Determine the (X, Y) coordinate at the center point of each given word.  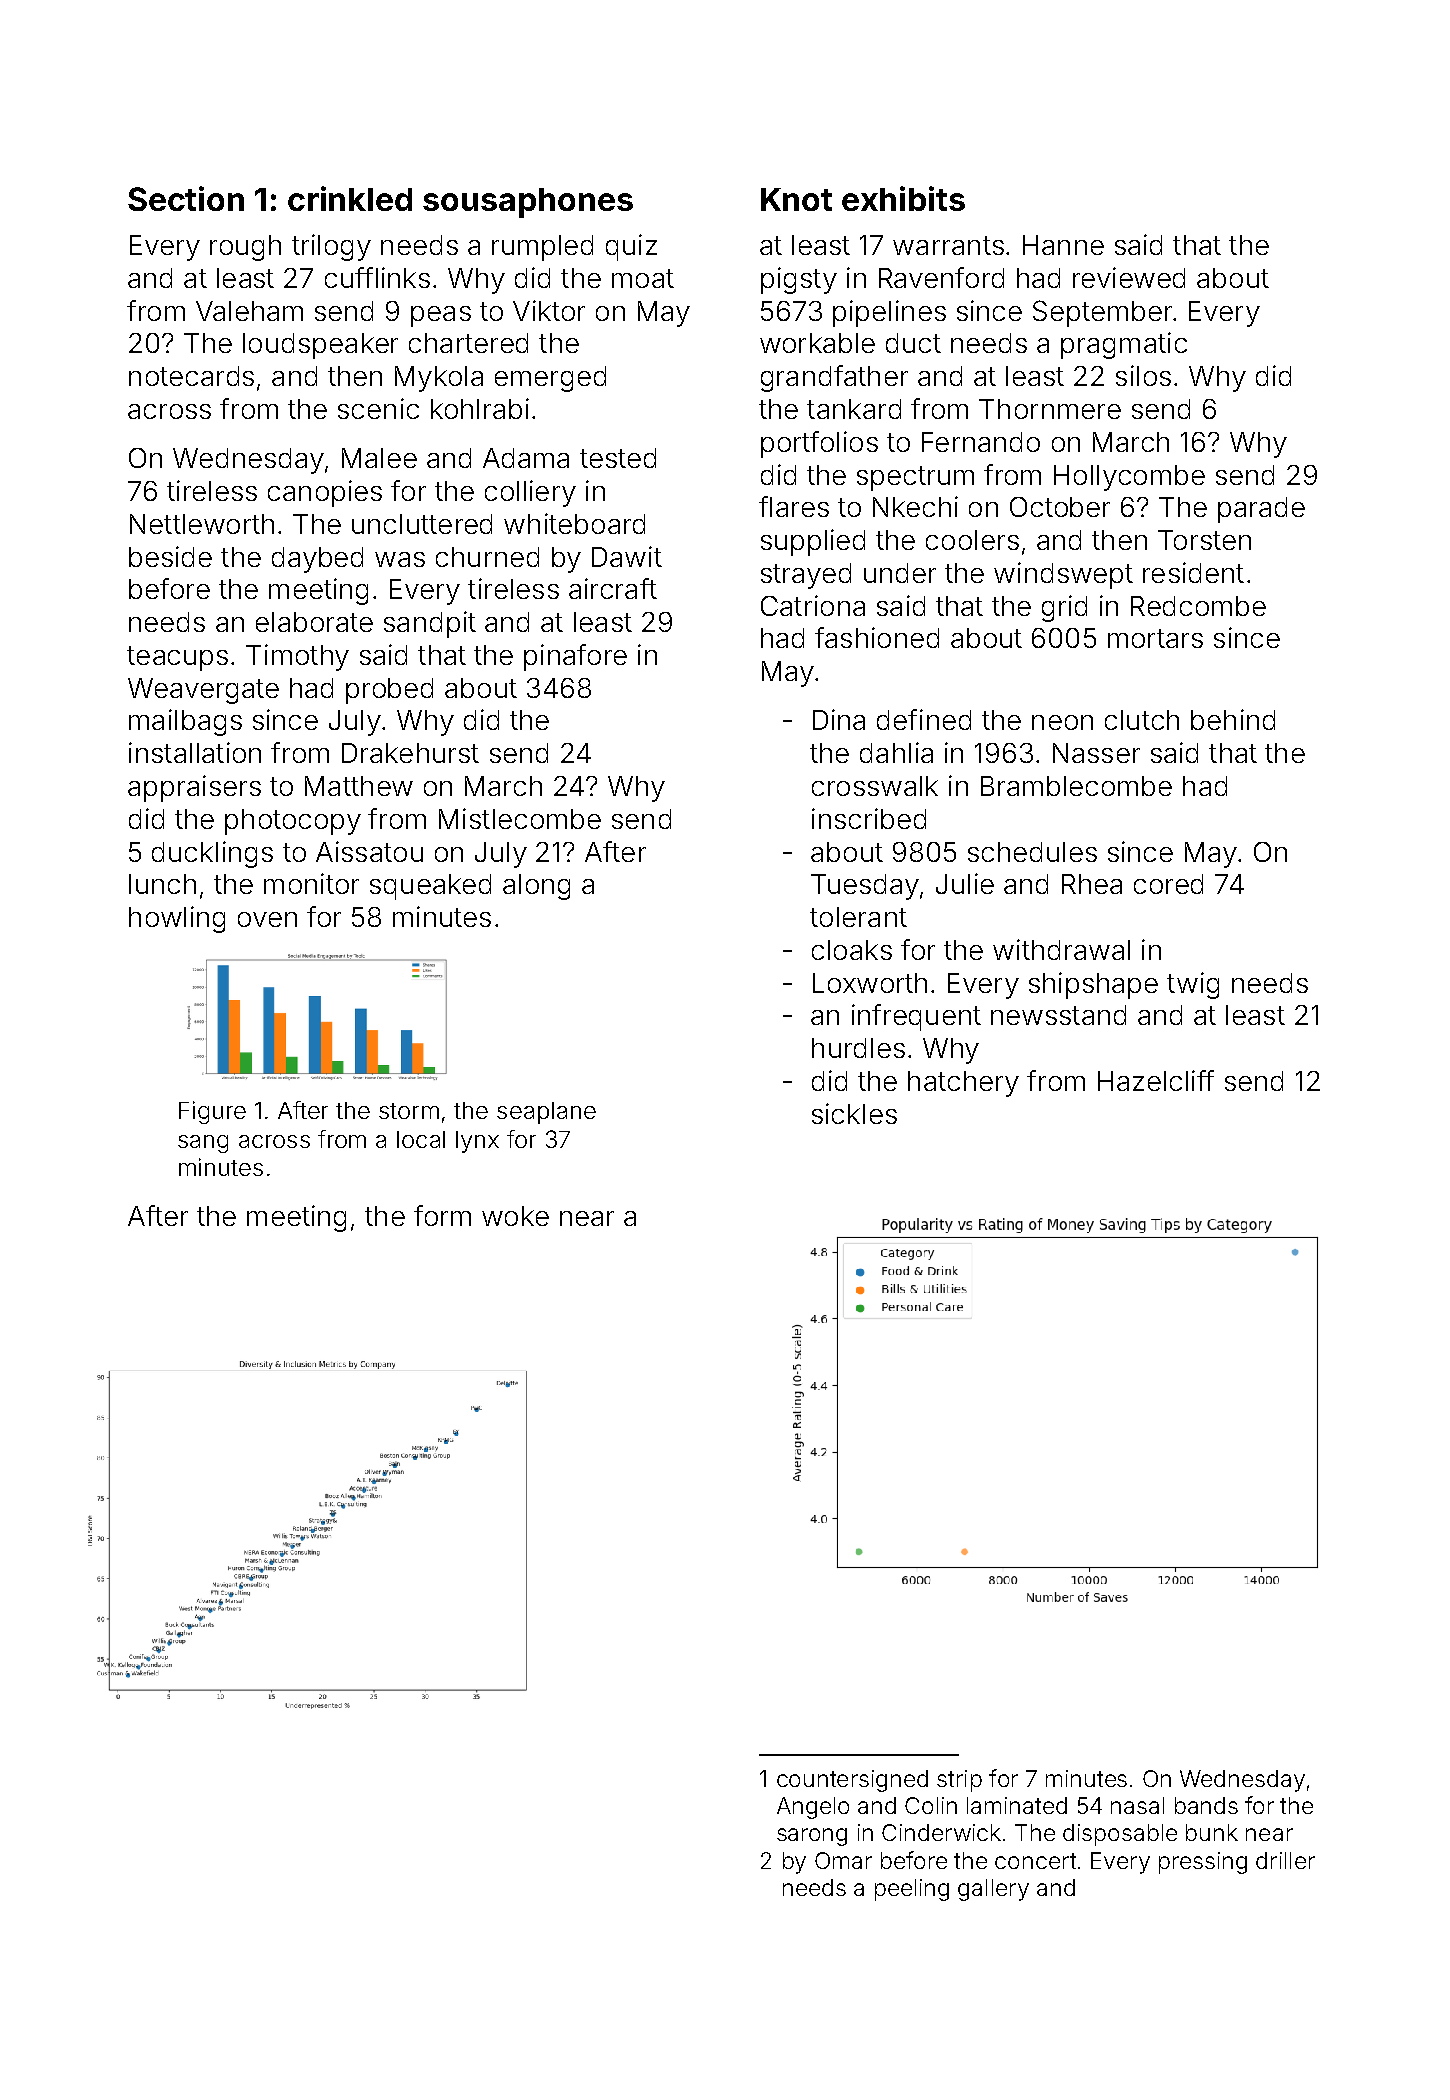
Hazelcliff (1156, 1080)
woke (515, 1216)
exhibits (903, 198)
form (442, 1215)
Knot (796, 199)
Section (186, 198)
